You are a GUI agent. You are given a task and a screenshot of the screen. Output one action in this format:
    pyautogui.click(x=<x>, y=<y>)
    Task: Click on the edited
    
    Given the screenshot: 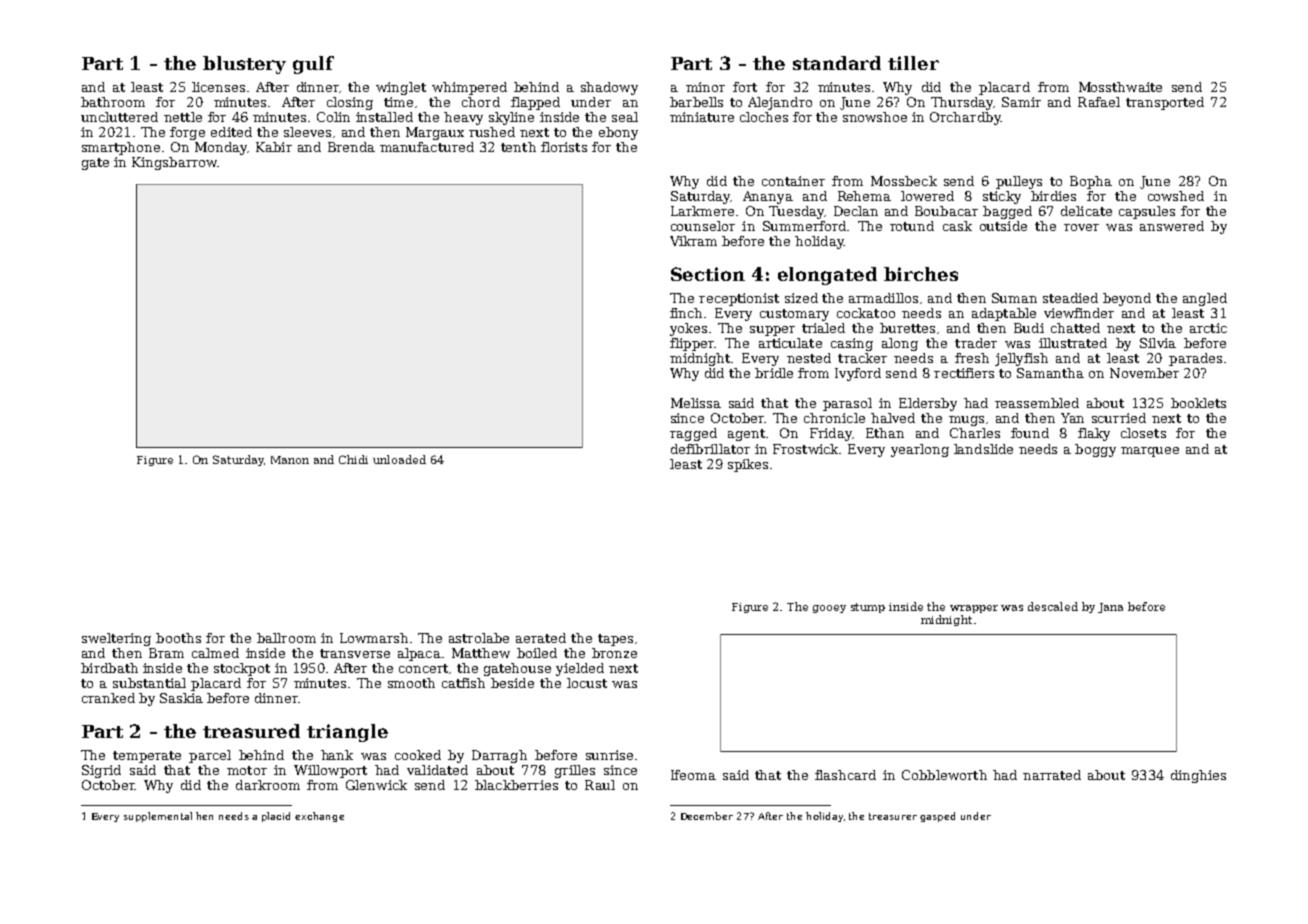 What is the action you would take?
    pyautogui.click(x=231, y=132)
